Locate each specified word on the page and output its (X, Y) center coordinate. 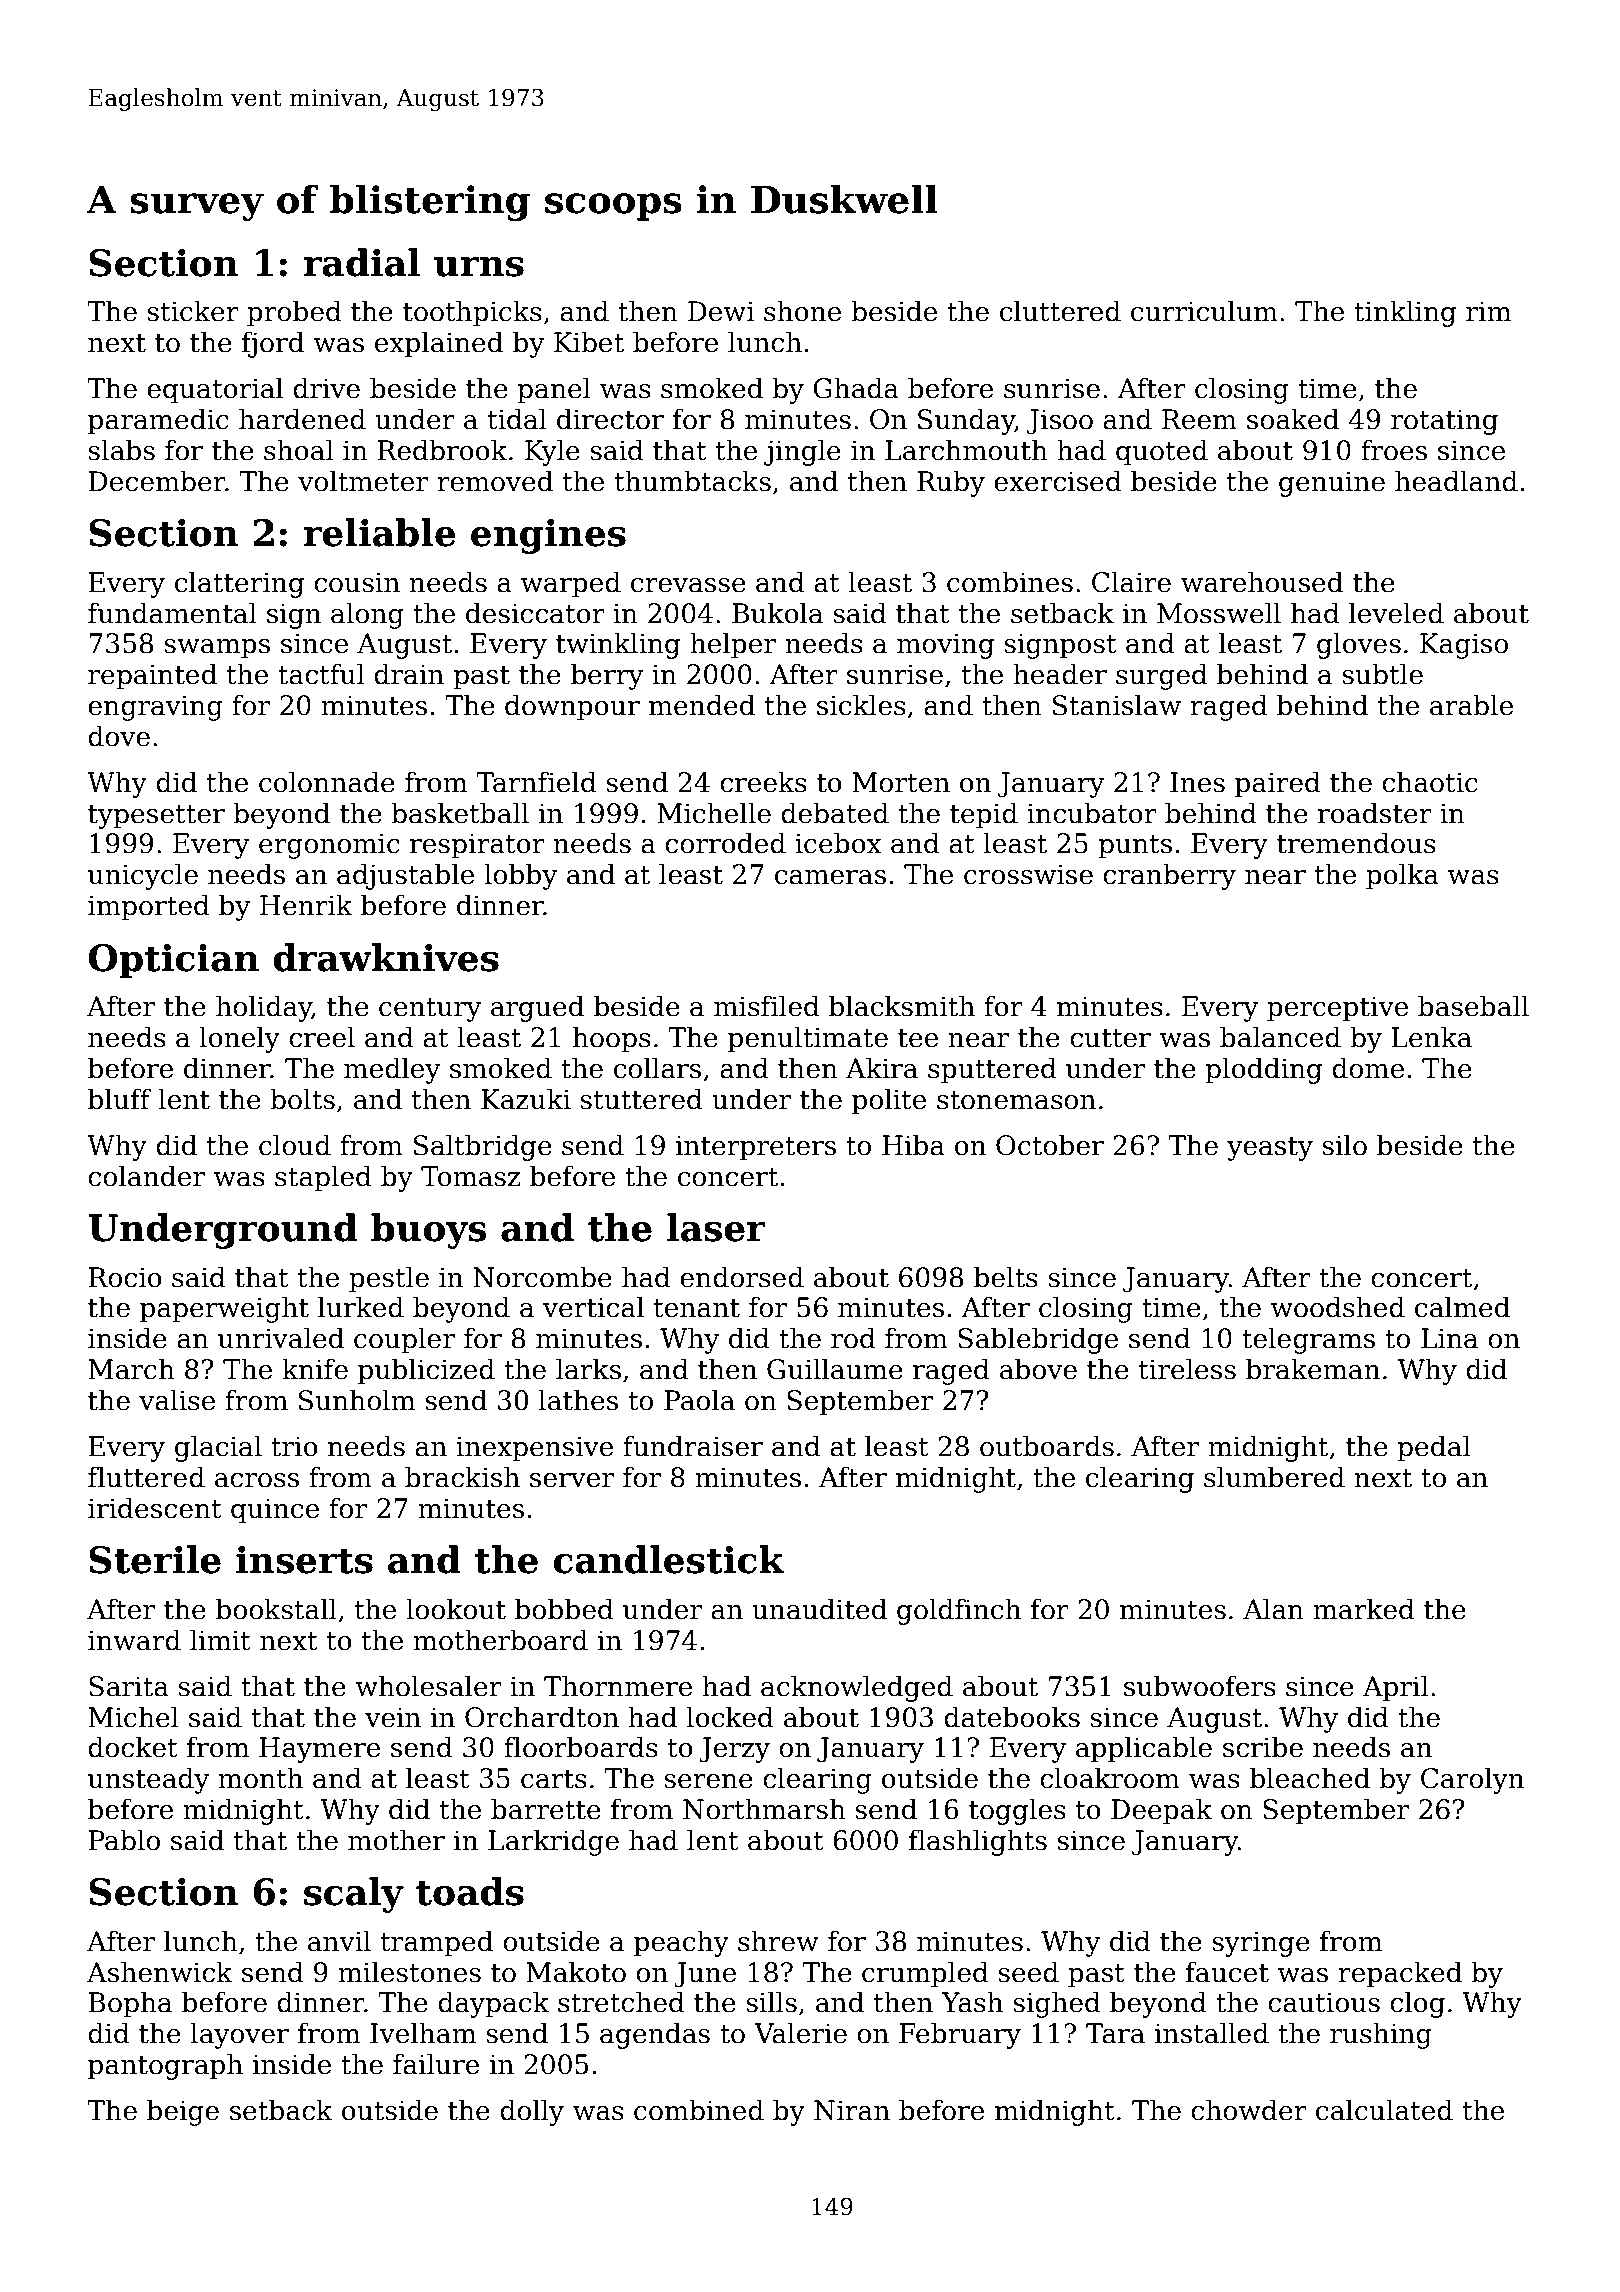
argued (537, 1008)
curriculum (1204, 311)
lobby (520, 876)
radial (361, 262)
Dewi (721, 311)
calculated (1384, 2110)
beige (183, 2112)
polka (1402, 876)
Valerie (800, 2033)
